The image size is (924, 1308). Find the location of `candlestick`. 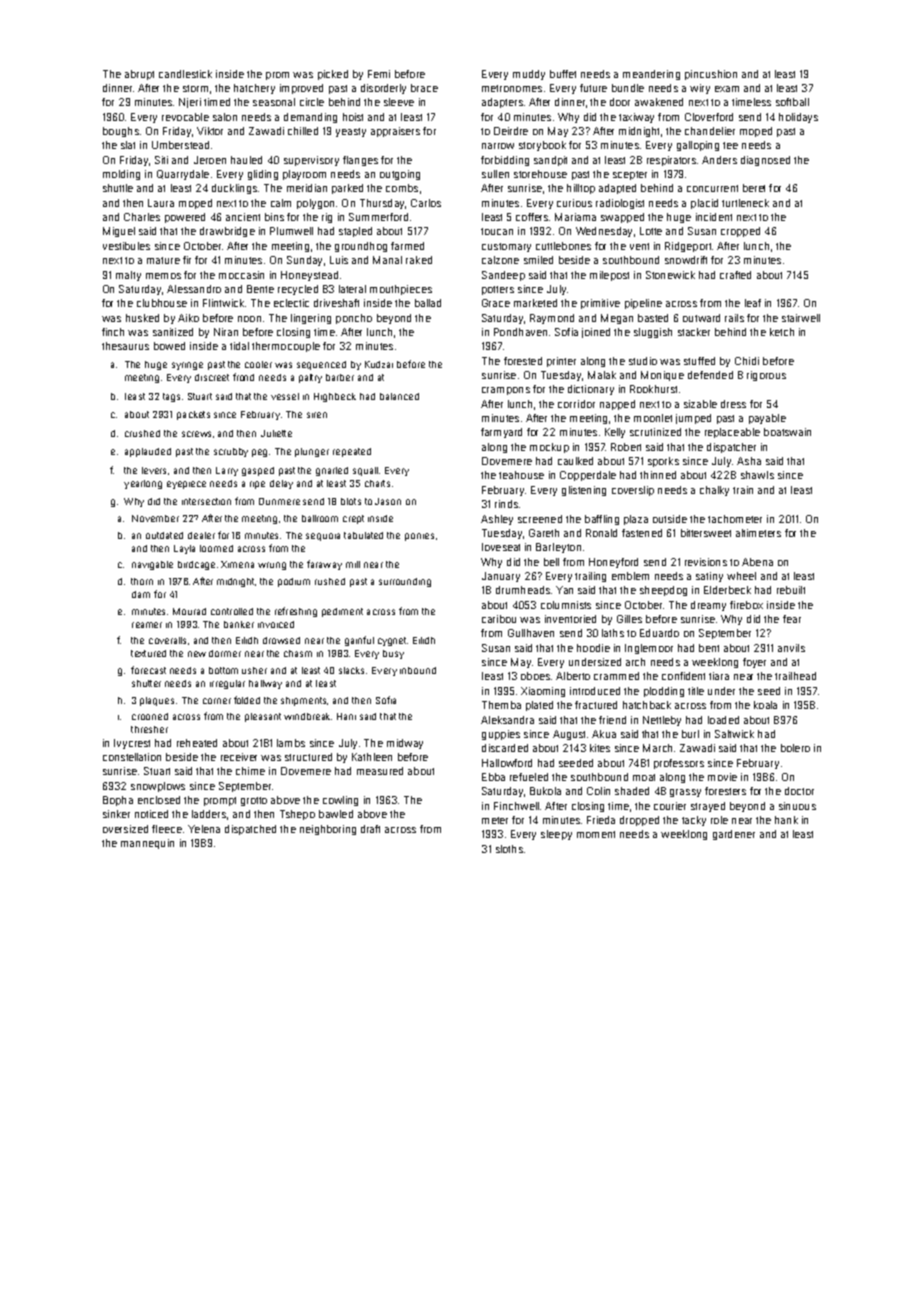

candlestick is located at coordinates (185, 74).
